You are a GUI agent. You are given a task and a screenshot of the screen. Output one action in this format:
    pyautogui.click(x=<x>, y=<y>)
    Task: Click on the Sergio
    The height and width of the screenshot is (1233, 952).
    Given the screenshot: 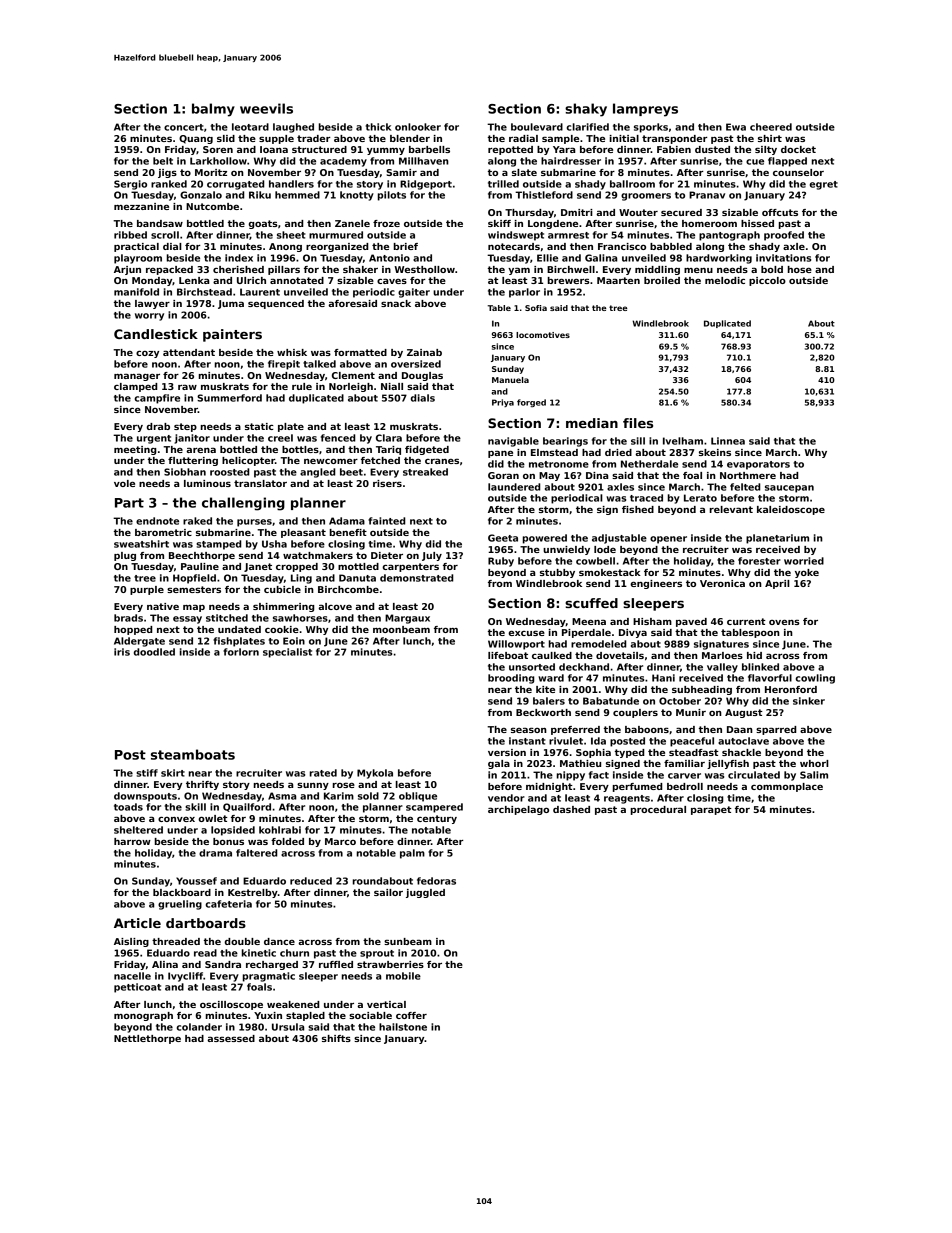 What is the action you would take?
    pyautogui.click(x=130, y=185)
